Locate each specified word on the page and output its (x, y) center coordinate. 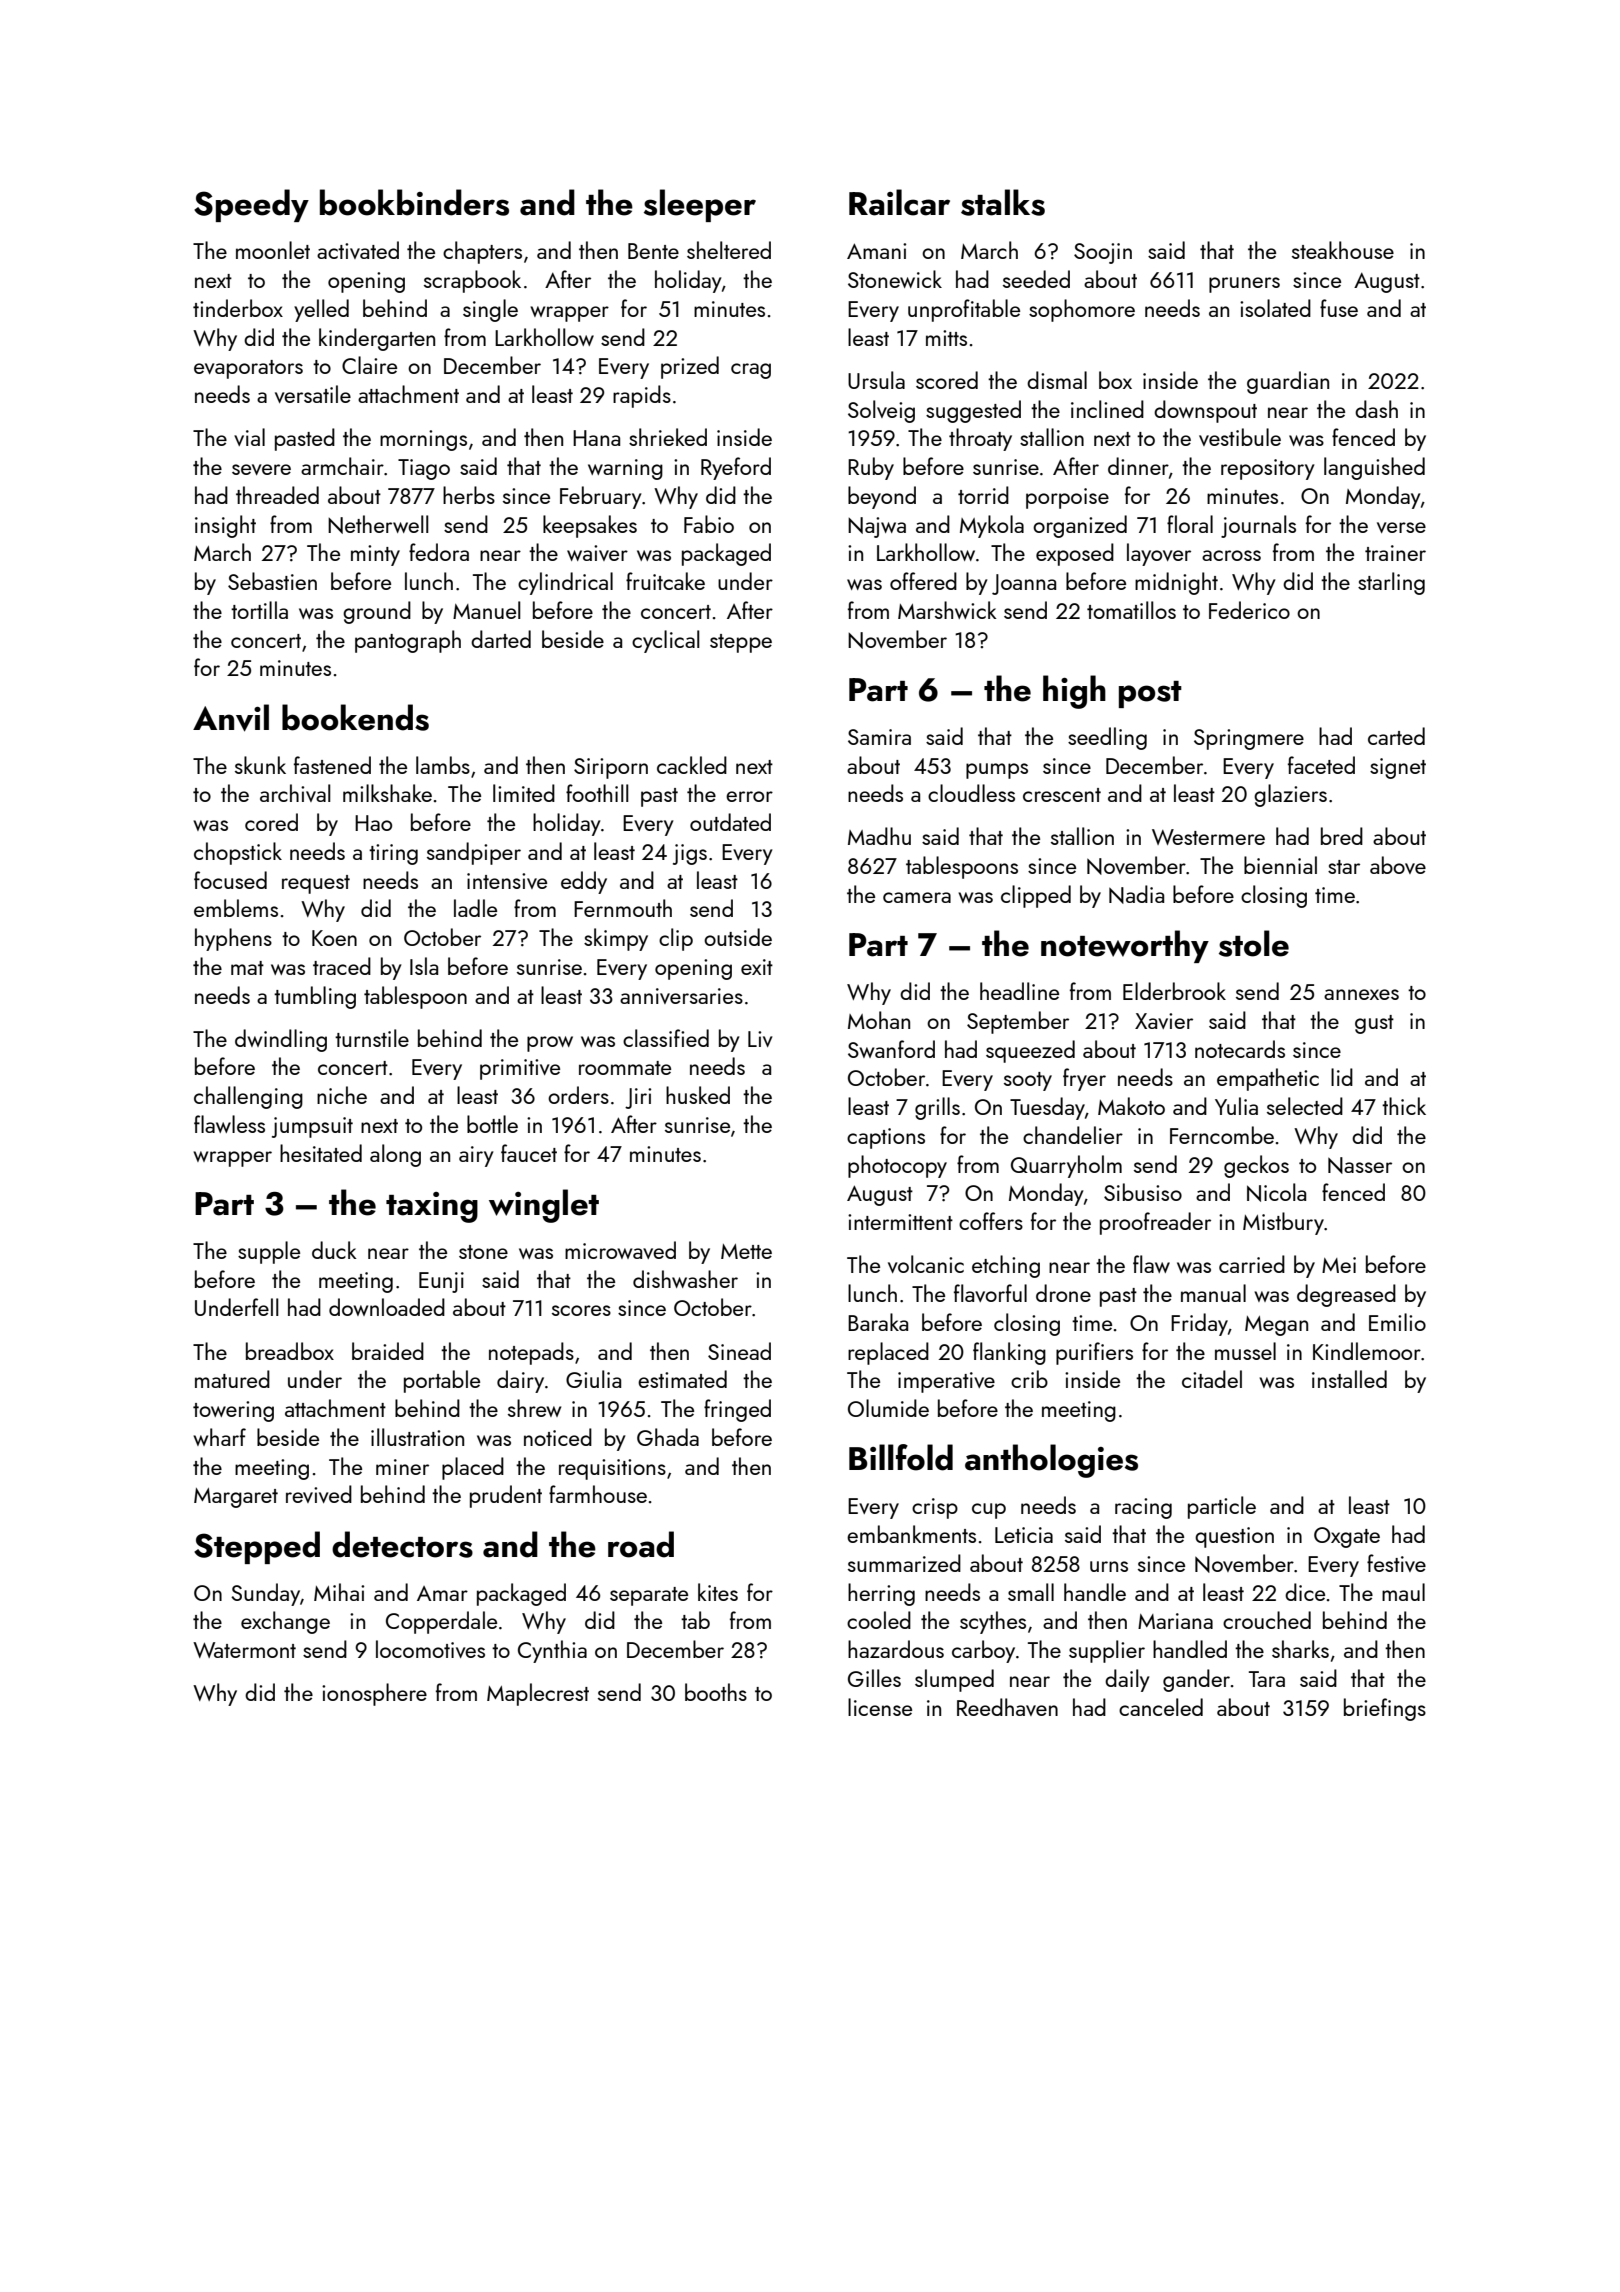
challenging (248, 1097)
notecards (1240, 1049)
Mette (746, 1251)
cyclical (666, 641)
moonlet (273, 250)
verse (1401, 527)
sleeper (700, 205)
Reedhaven (1007, 1707)
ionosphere (374, 1694)
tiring (393, 854)
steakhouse (1343, 250)
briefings (1385, 1709)
